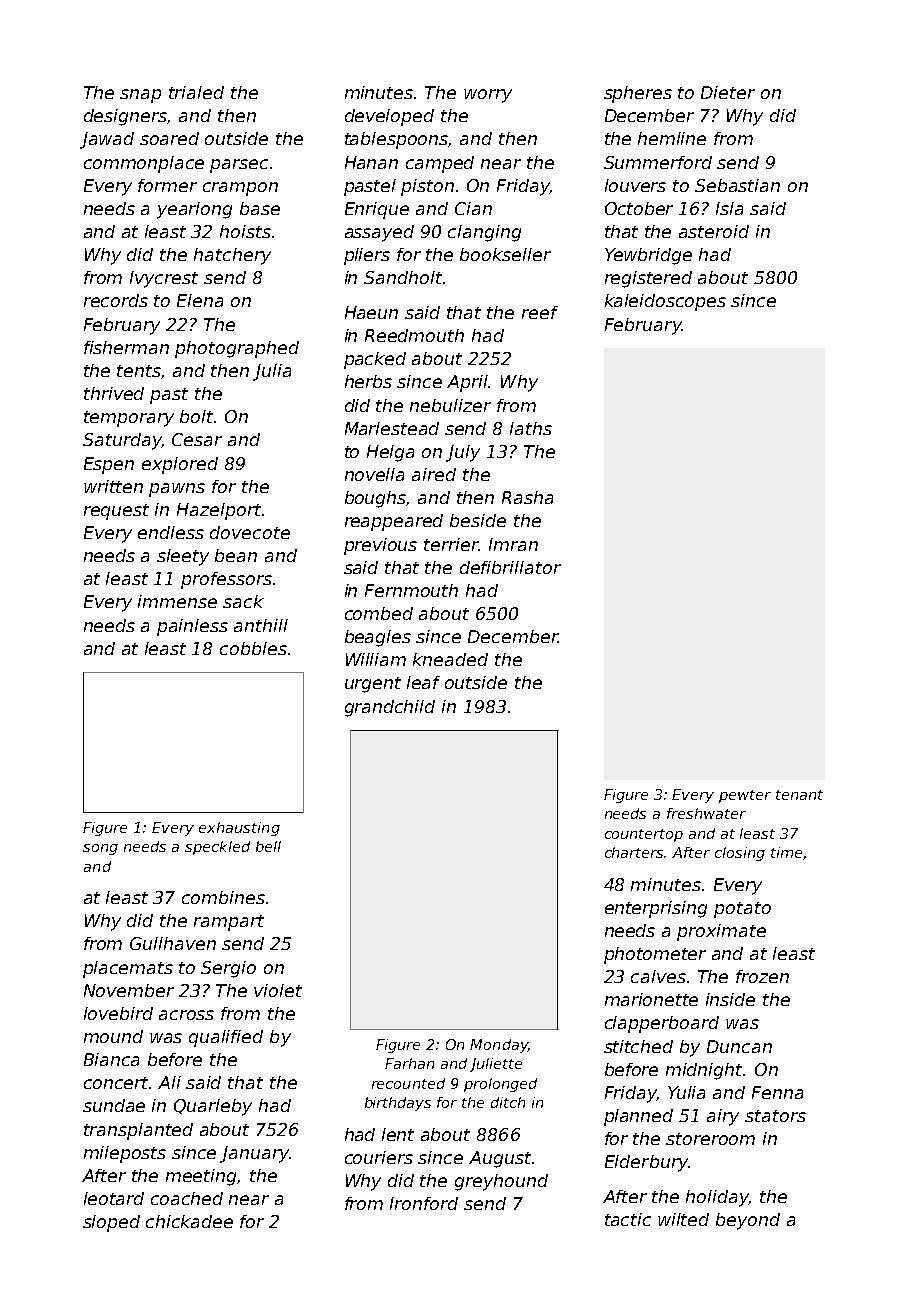  Describe the element at coordinates (488, 96) in the screenshot. I see `worry` at that location.
